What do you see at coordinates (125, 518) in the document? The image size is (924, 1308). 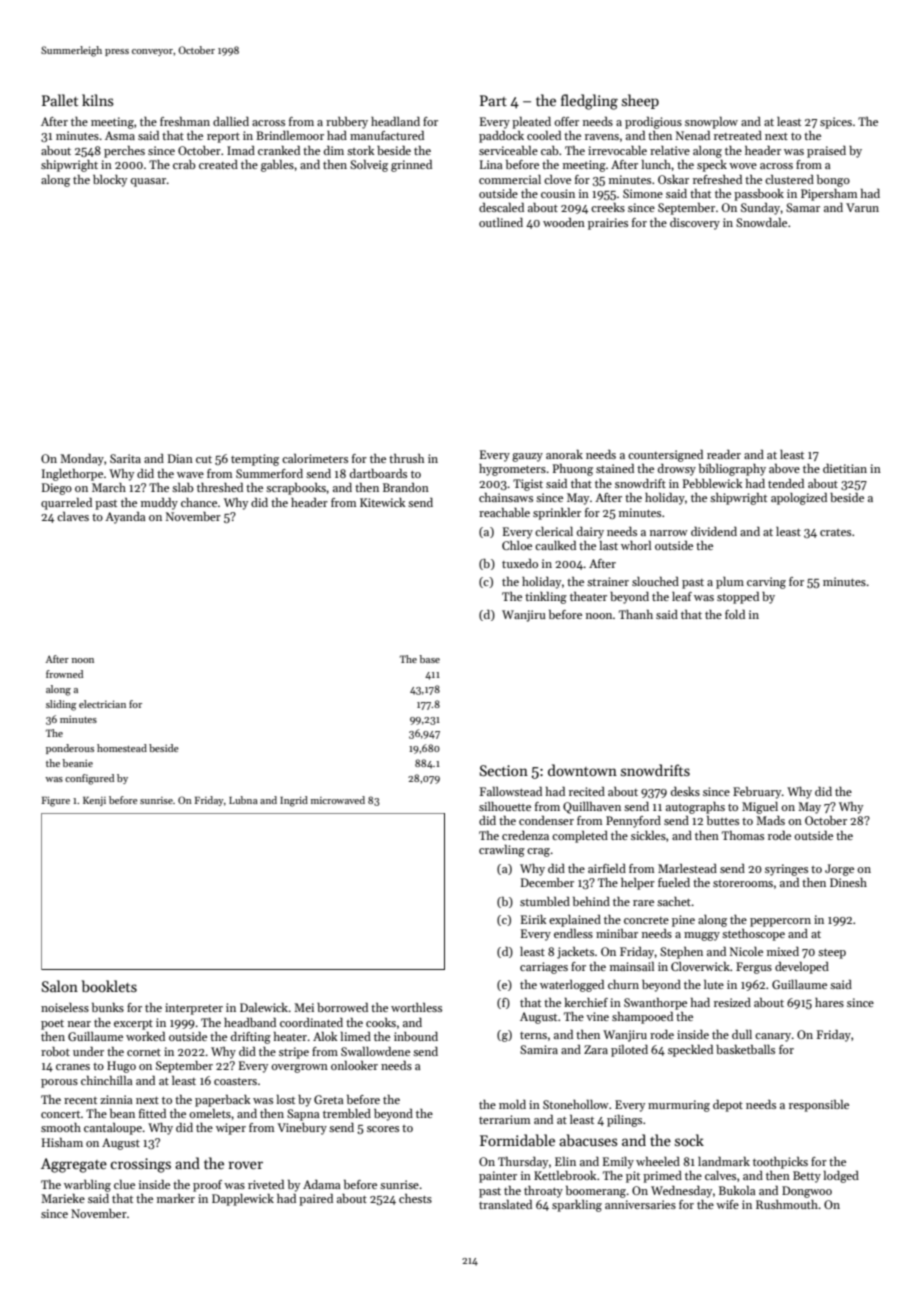 I see `Ayanda` at bounding box center [125, 518].
